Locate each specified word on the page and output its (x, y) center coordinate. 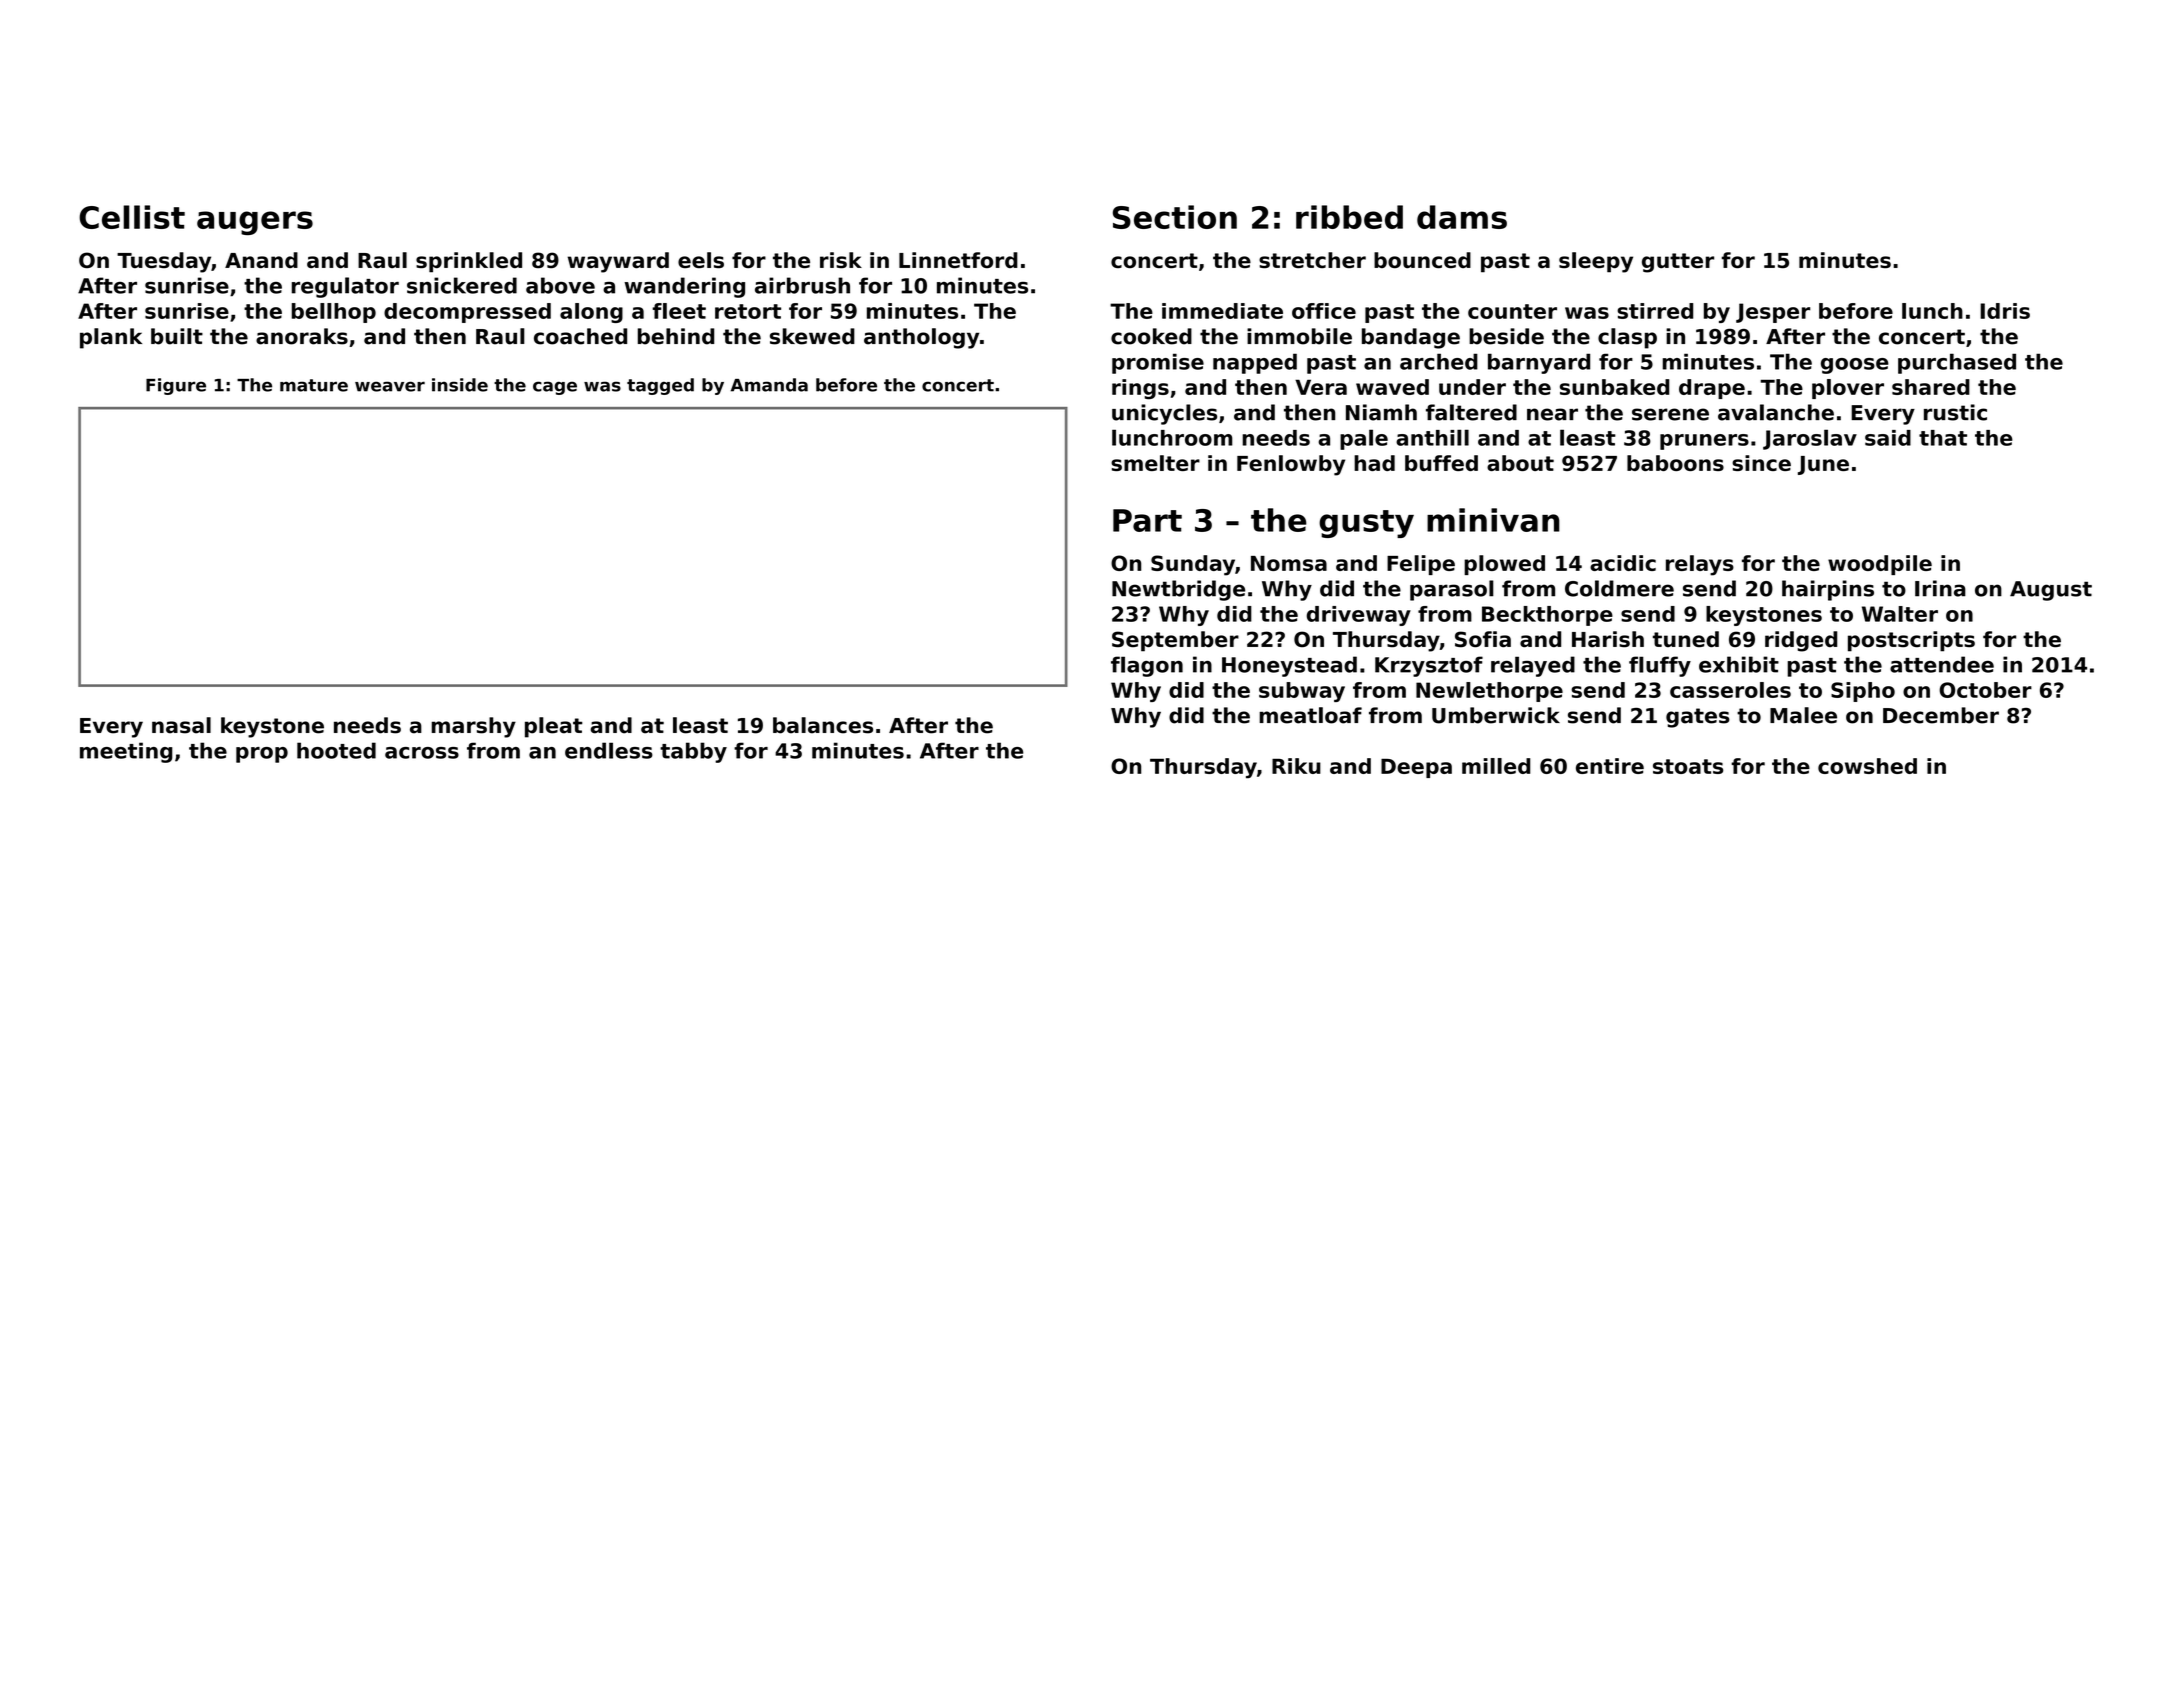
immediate (1222, 311)
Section (1175, 217)
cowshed (1867, 766)
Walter (1900, 614)
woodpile (1880, 565)
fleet (679, 311)
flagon (1147, 666)
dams (1462, 217)
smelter (1155, 463)
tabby (693, 752)
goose (1855, 366)
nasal (181, 725)
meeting (126, 752)
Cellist (132, 217)
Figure (176, 386)
